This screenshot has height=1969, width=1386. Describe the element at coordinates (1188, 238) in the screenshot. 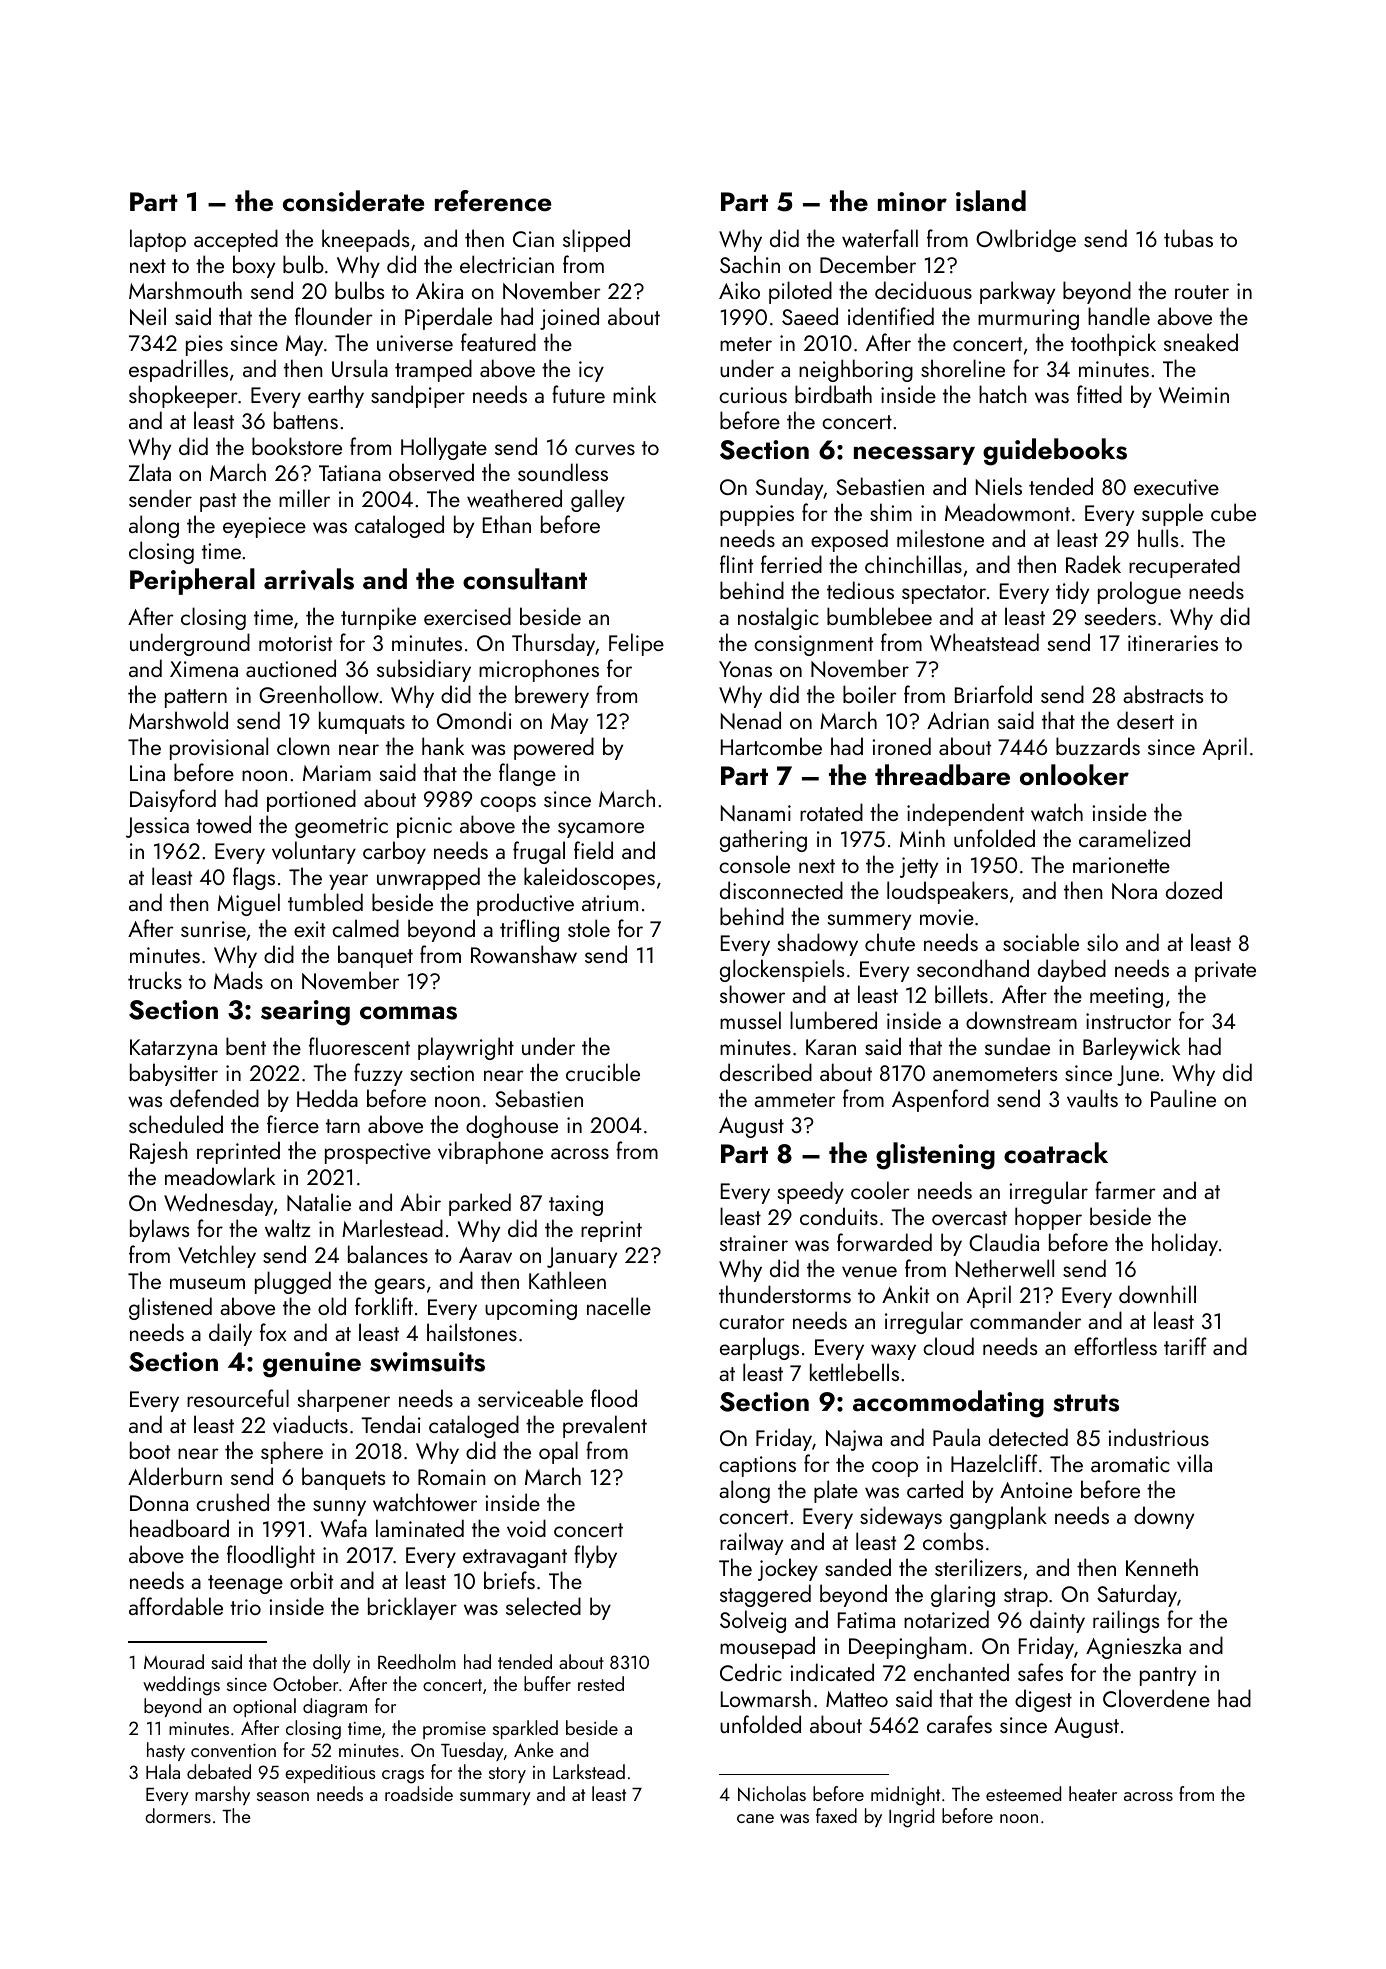

I see `tubas` at that location.
